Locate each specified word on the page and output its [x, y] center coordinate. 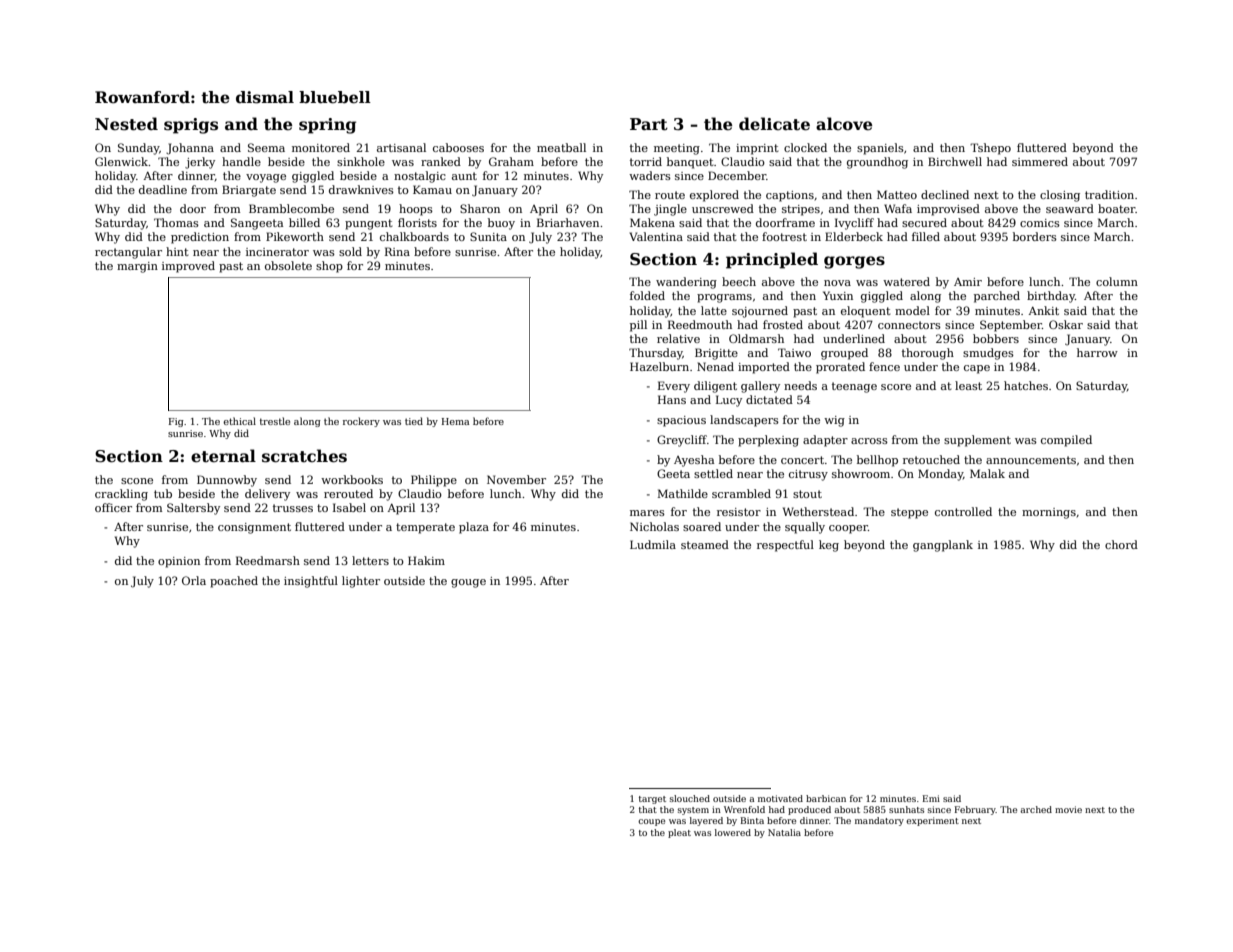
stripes [801, 210]
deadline [163, 189]
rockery [361, 422]
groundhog [877, 163]
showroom [861, 473]
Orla [194, 580]
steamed [705, 544]
